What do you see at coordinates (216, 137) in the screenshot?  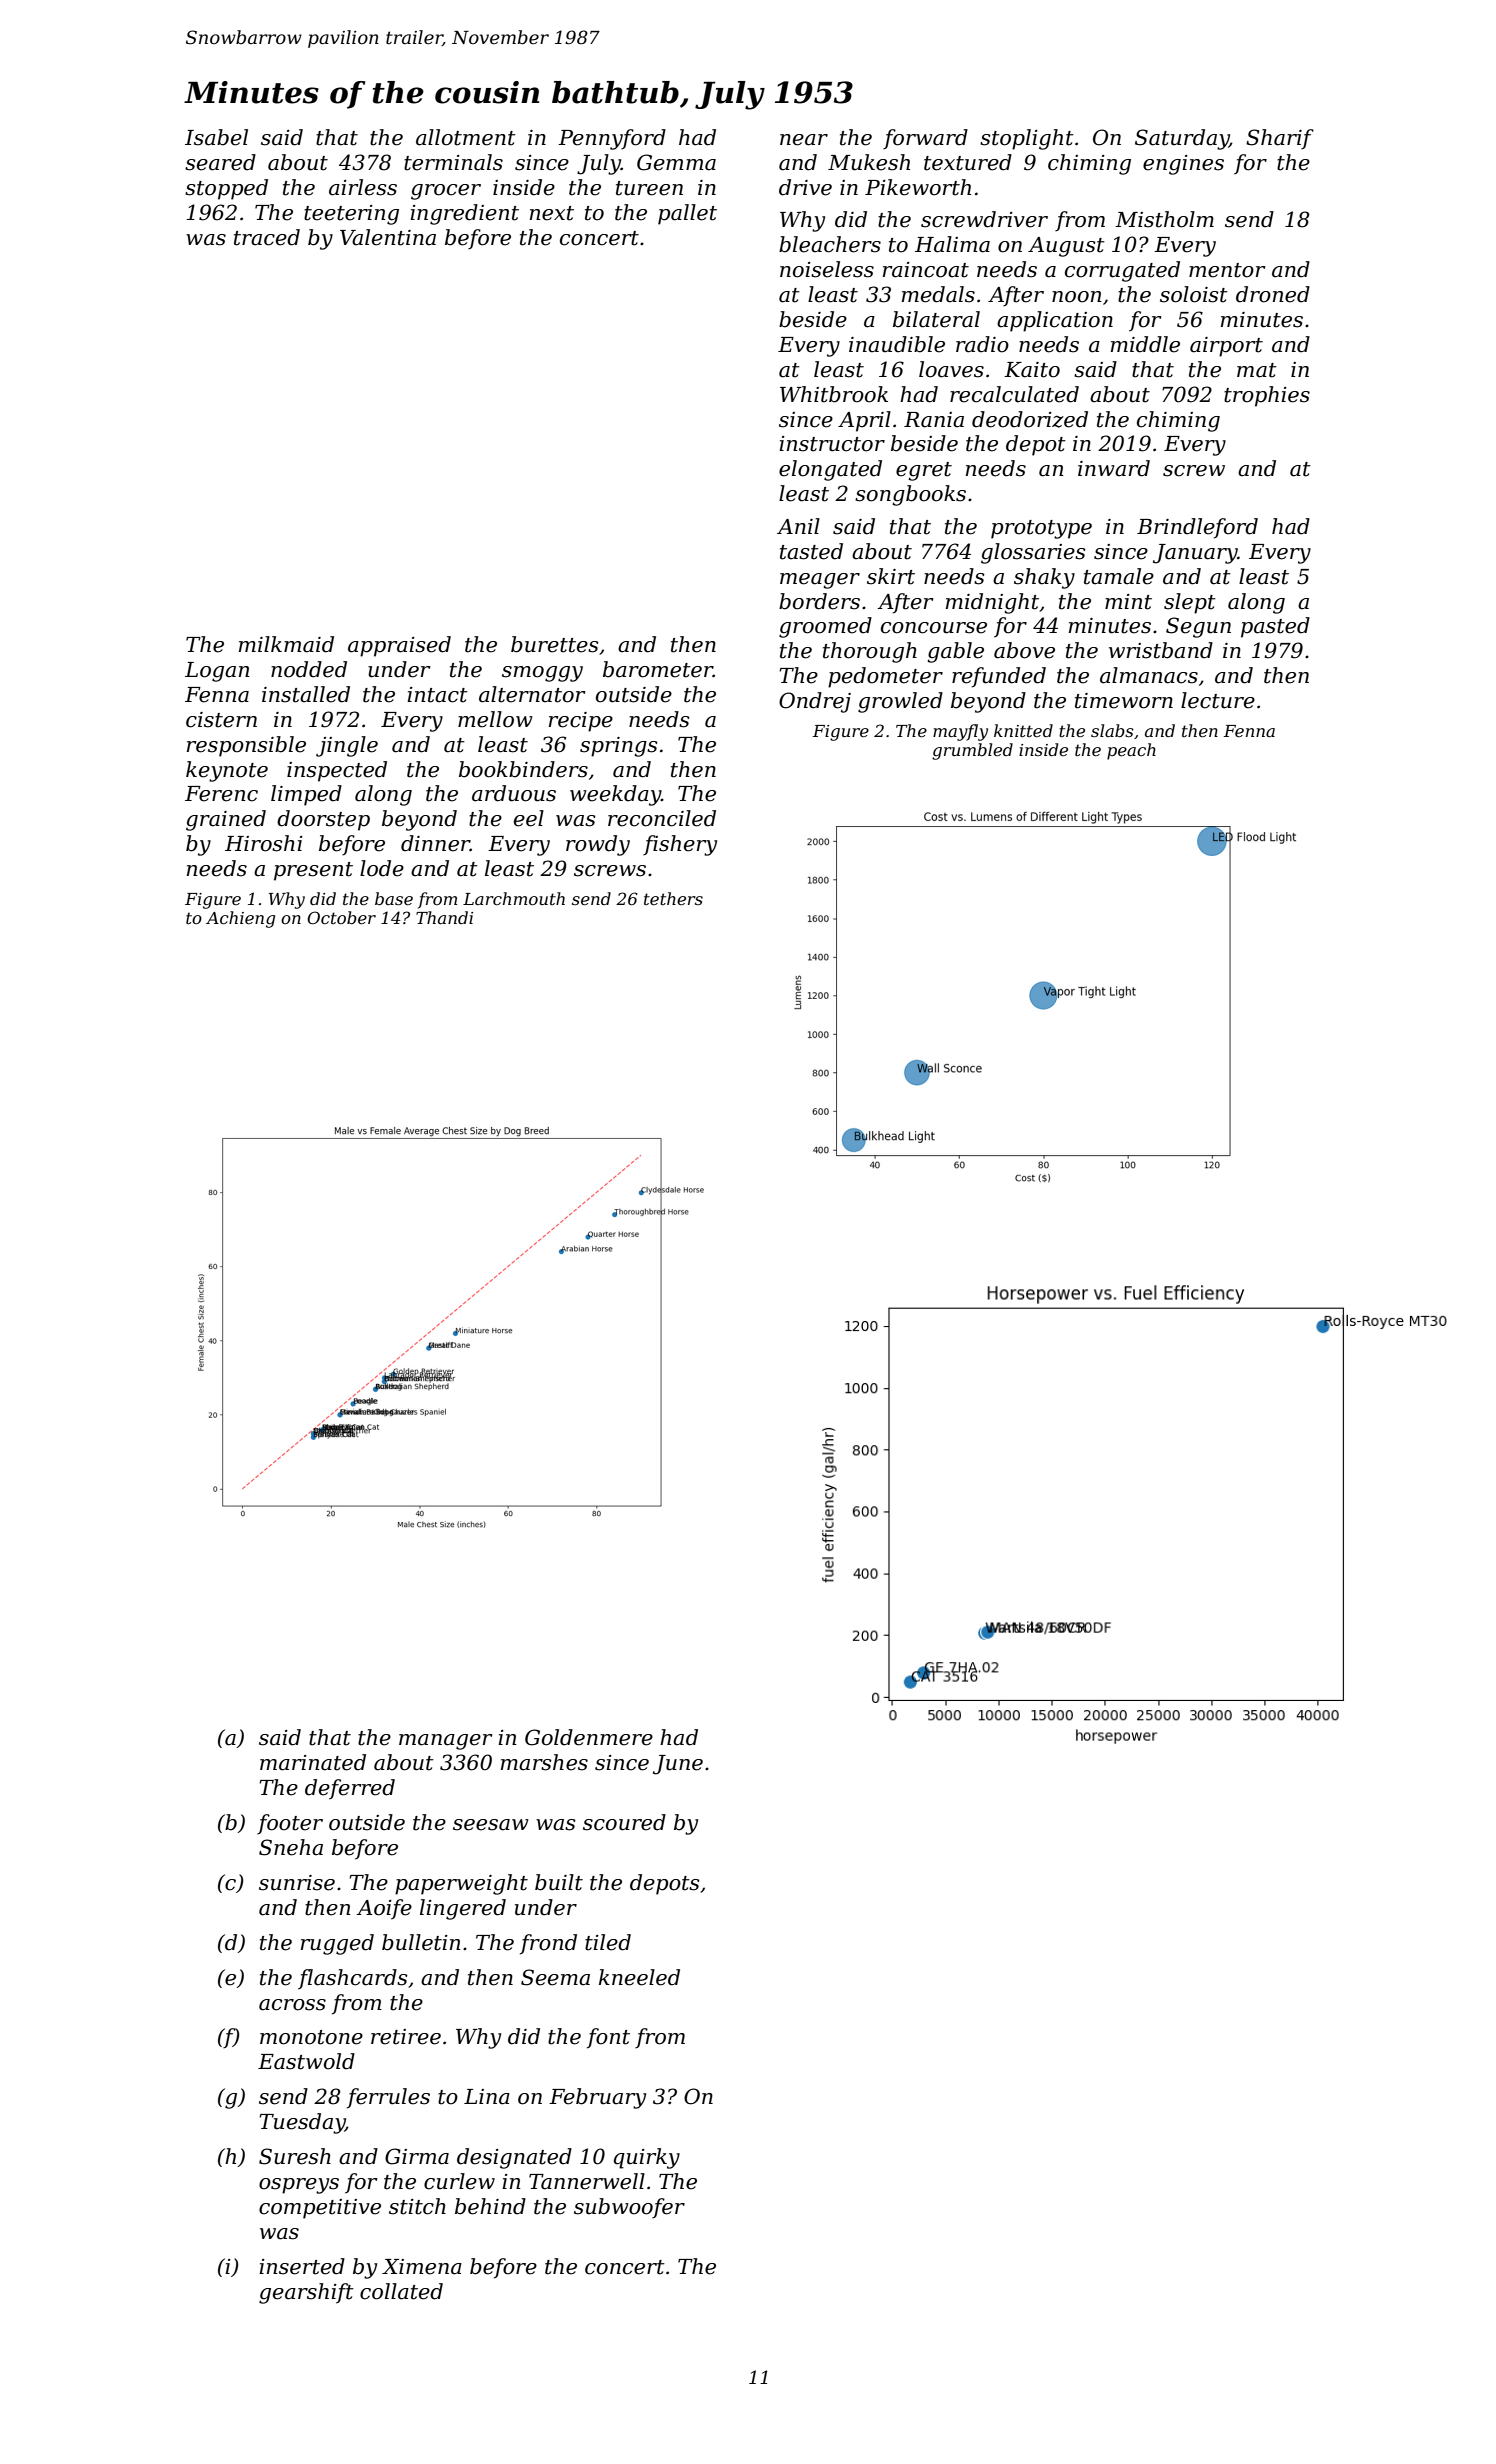 I see `Isabel` at bounding box center [216, 137].
